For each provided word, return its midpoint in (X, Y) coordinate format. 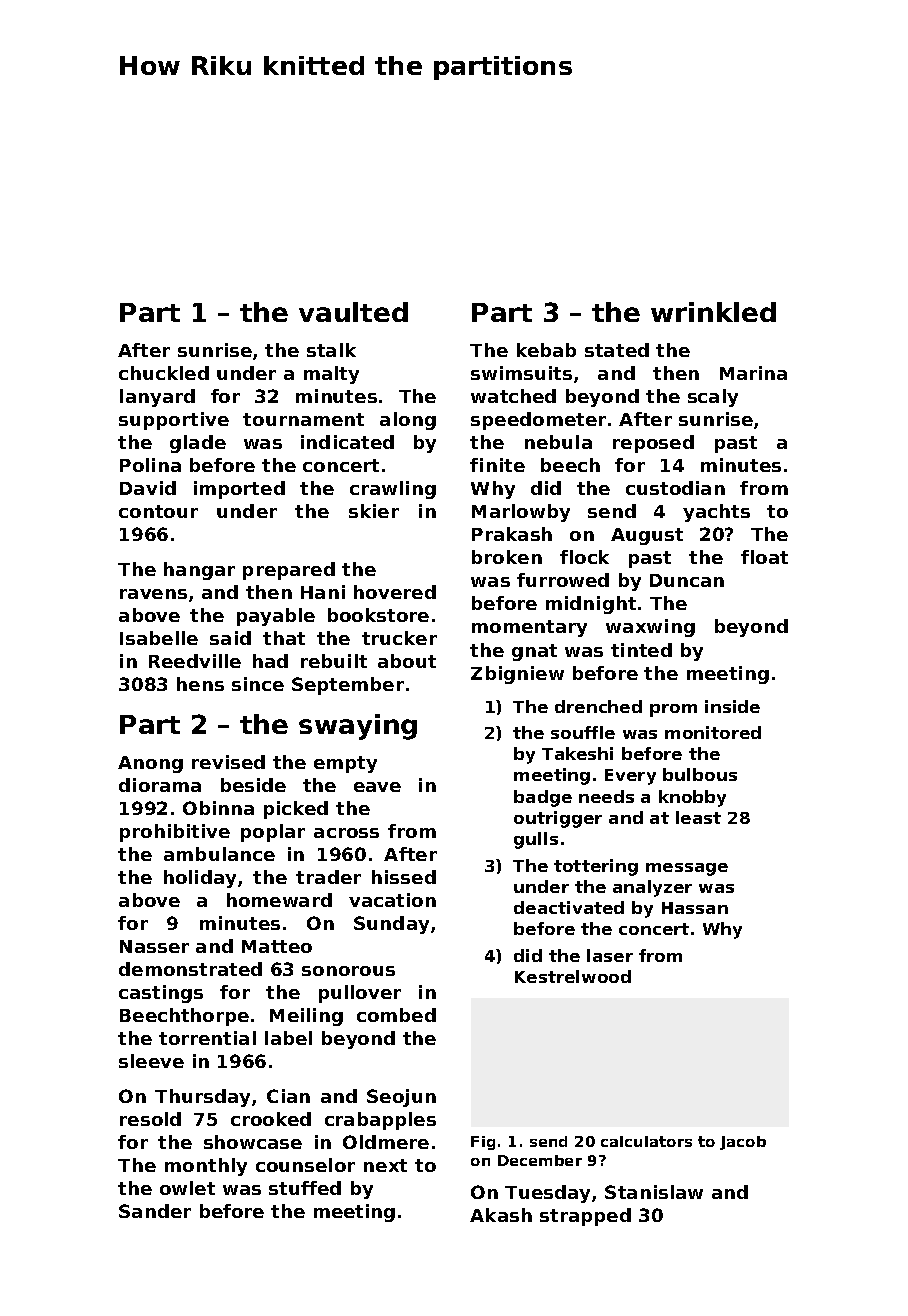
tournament (303, 419)
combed (396, 1015)
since (258, 684)
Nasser (154, 946)
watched (513, 396)
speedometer (538, 421)
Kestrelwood (573, 976)
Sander (155, 1211)
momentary (529, 628)
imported (239, 490)
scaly (713, 398)
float (764, 557)
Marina (753, 373)
